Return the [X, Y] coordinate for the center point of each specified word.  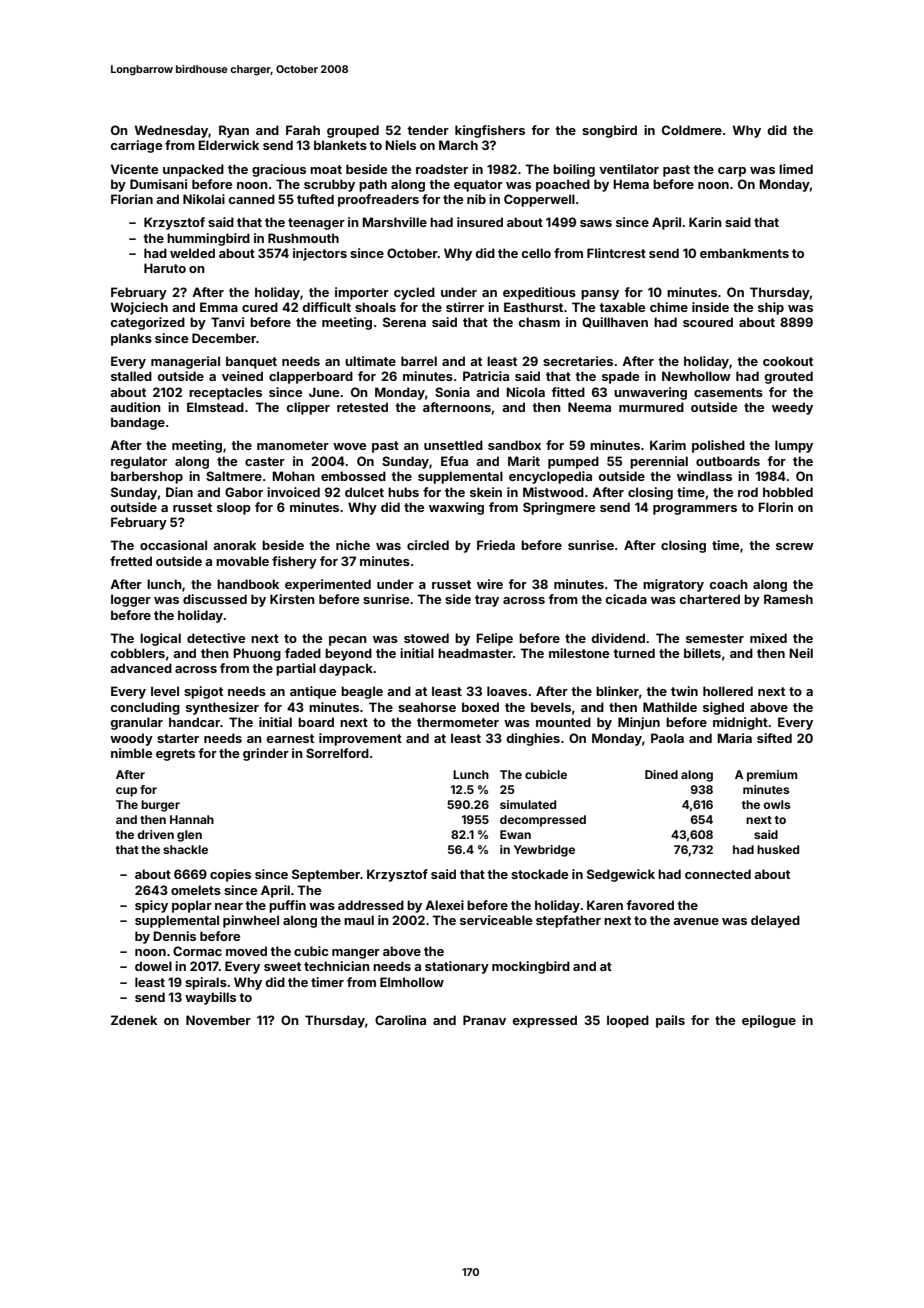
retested [362, 407]
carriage [136, 146]
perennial [659, 462]
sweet [282, 966]
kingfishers [490, 131]
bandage [138, 423]
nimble [131, 753]
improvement [360, 739]
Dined [661, 774]
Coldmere [692, 130]
